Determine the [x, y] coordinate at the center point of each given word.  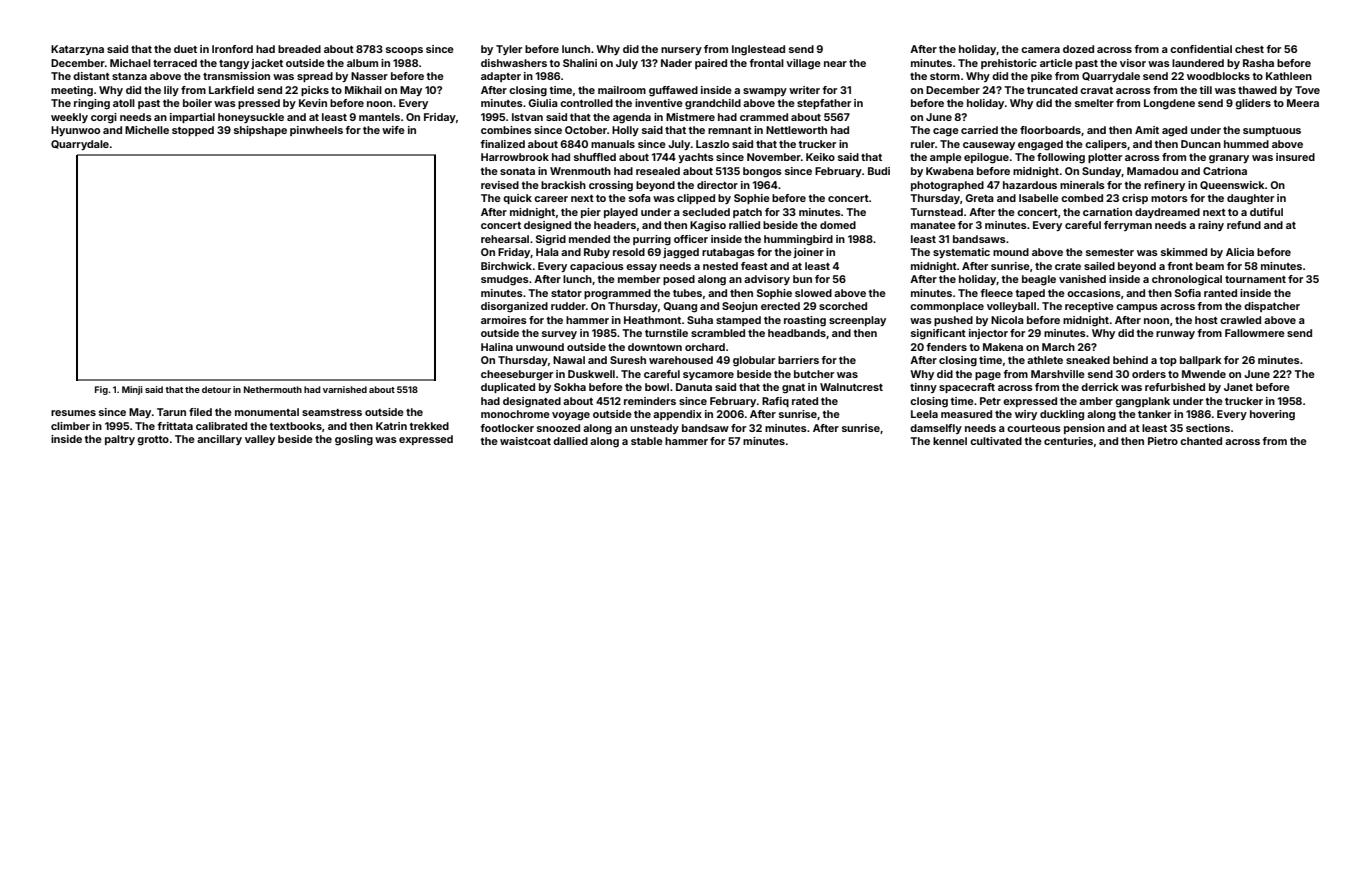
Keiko [820, 157]
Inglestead [758, 50]
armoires [504, 320]
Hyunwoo [75, 131]
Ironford [232, 49]
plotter [1105, 158]
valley [260, 440]
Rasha [1258, 63]
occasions [1094, 293]
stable [647, 441]
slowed [813, 293]
